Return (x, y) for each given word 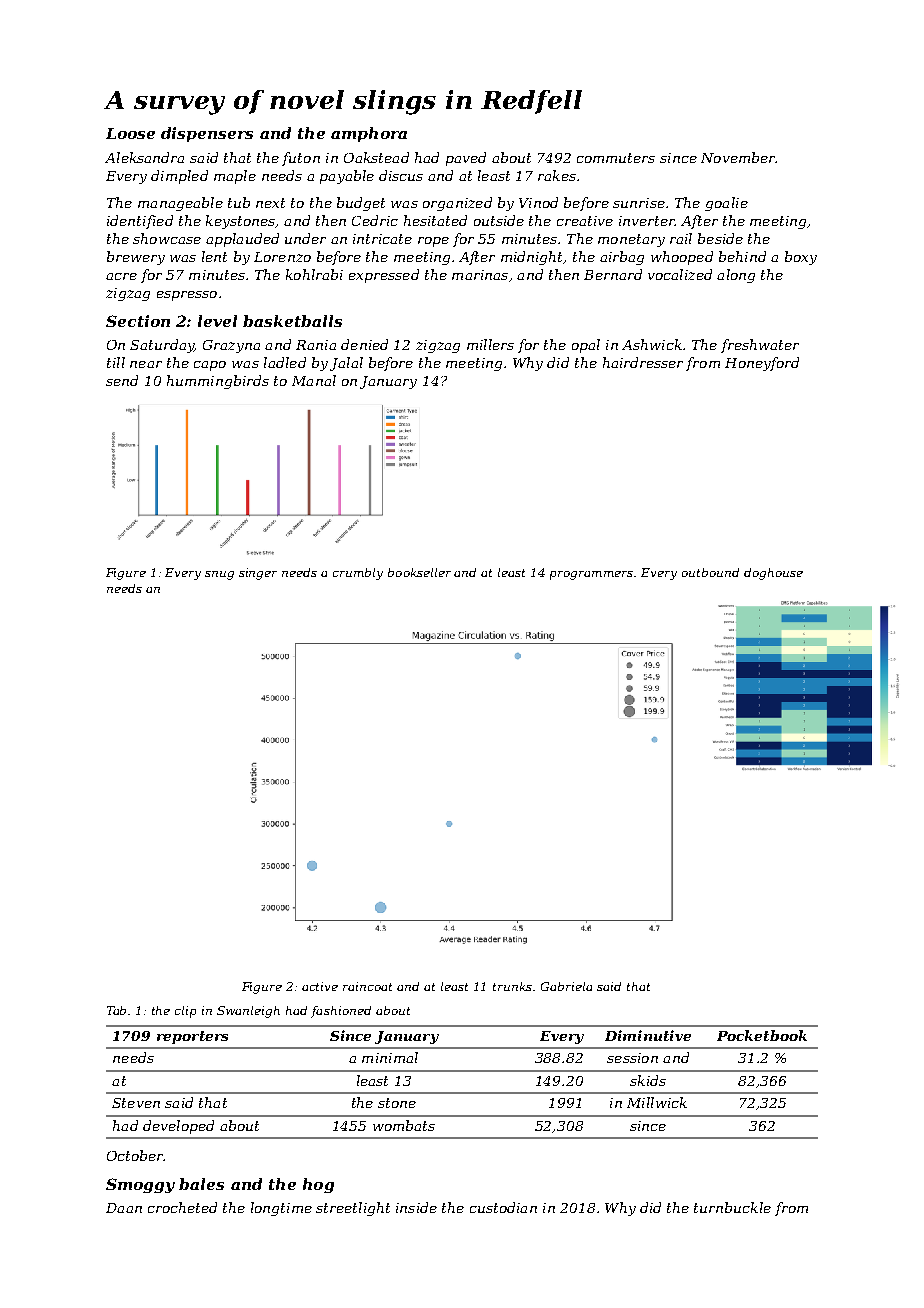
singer (258, 574)
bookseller (419, 572)
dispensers (207, 134)
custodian (503, 1207)
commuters (616, 158)
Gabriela (566, 986)
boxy (801, 258)
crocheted (182, 1207)
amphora (369, 134)
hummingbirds (218, 382)
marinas (480, 275)
